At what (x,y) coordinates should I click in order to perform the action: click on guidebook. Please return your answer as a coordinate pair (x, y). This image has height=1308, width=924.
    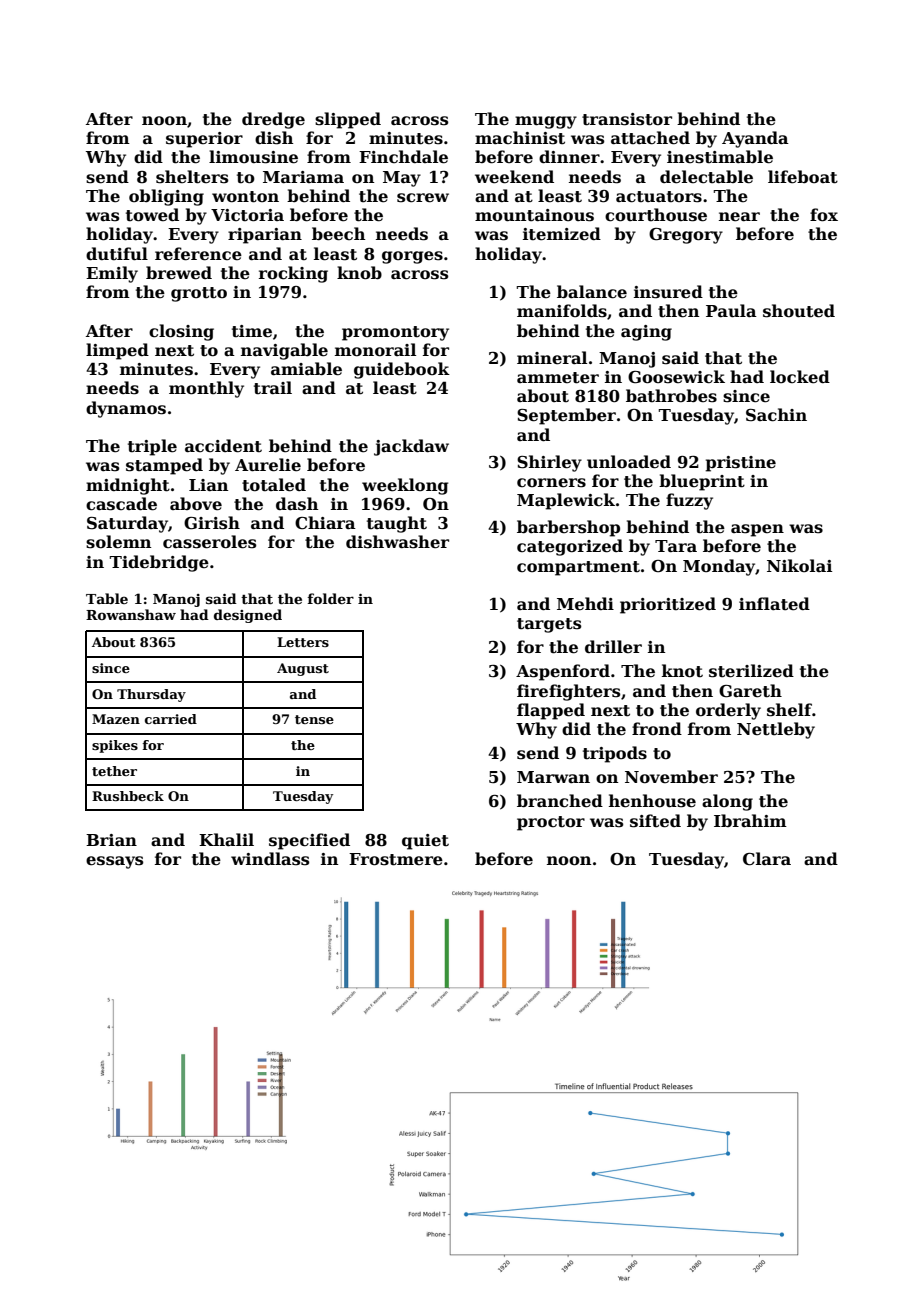
    Looking at the image, I should click on (402, 370).
